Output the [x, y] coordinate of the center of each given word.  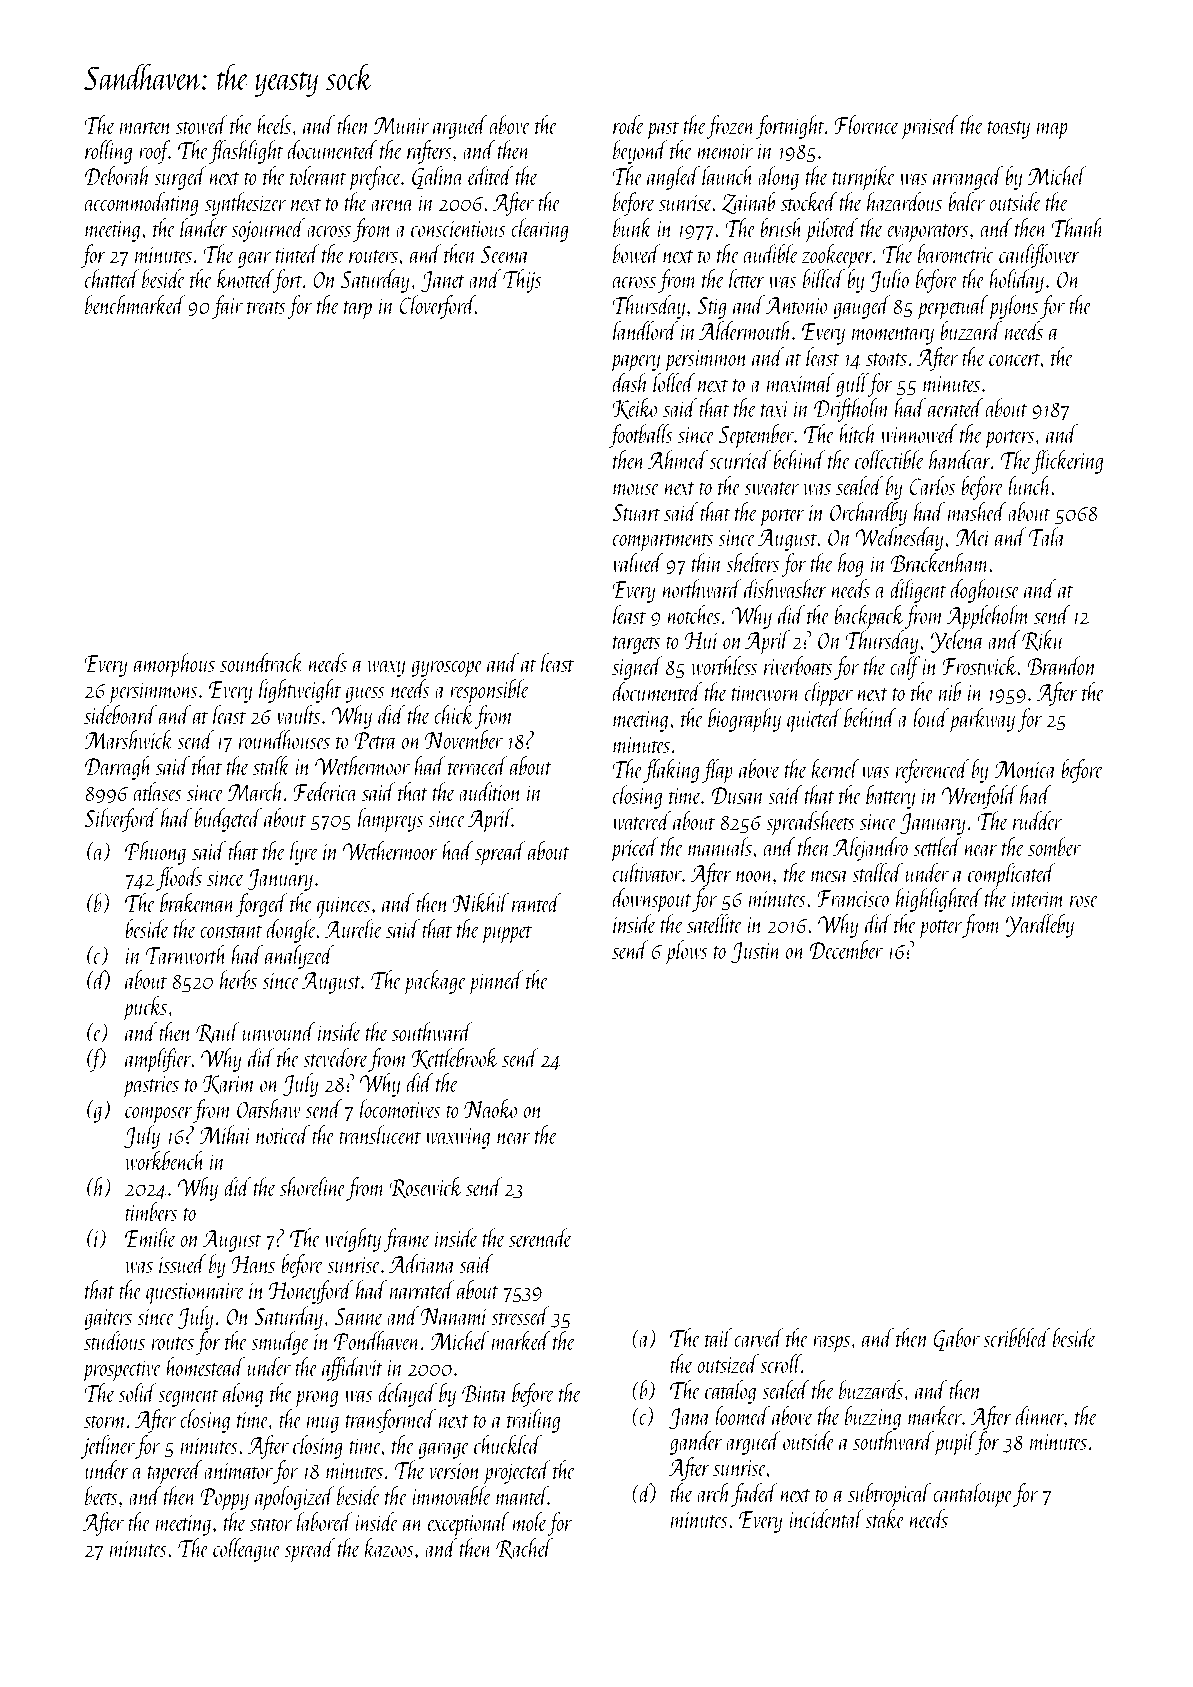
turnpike [864, 178]
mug [323, 1425]
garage [444, 1450]
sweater [772, 488]
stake [885, 1518]
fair [227, 307]
